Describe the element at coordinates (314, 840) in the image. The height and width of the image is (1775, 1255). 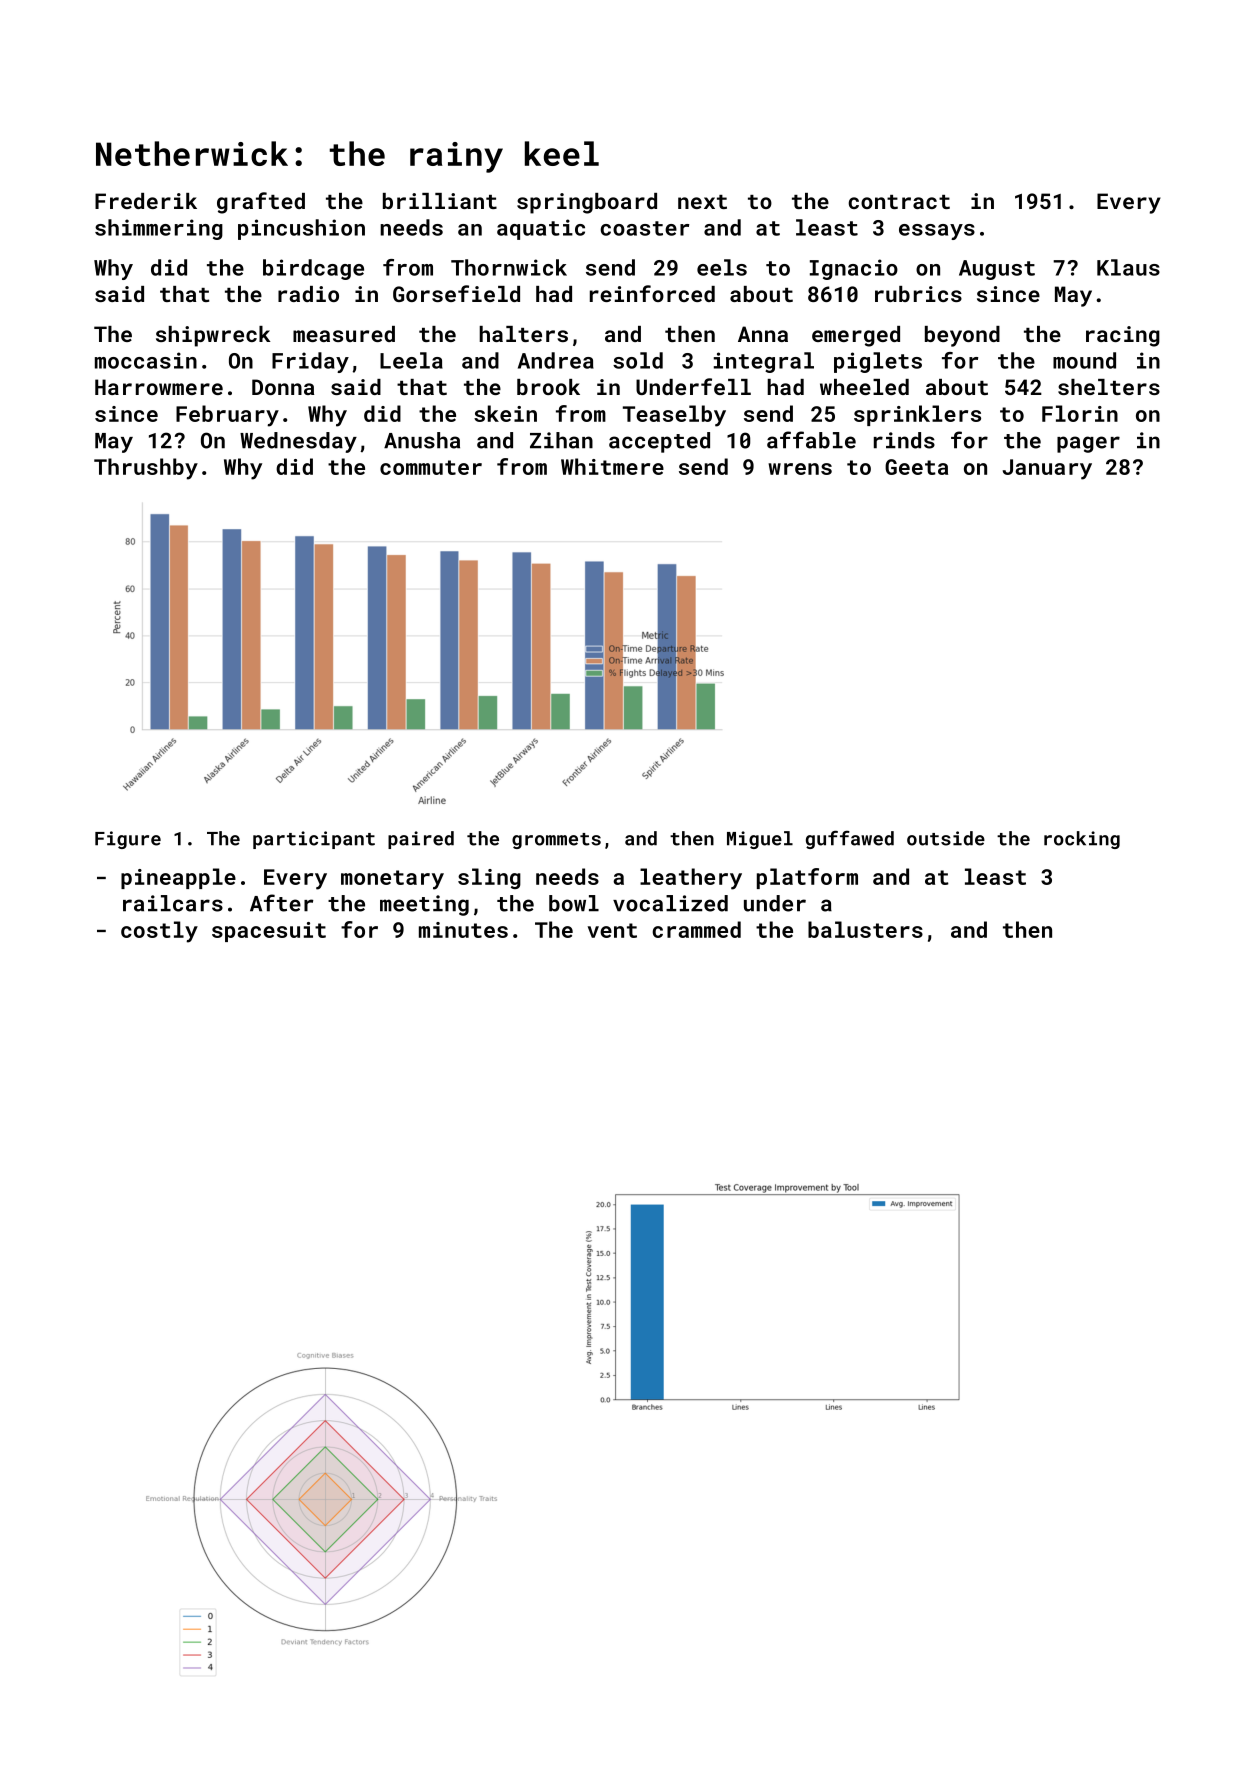
I see `participant` at that location.
